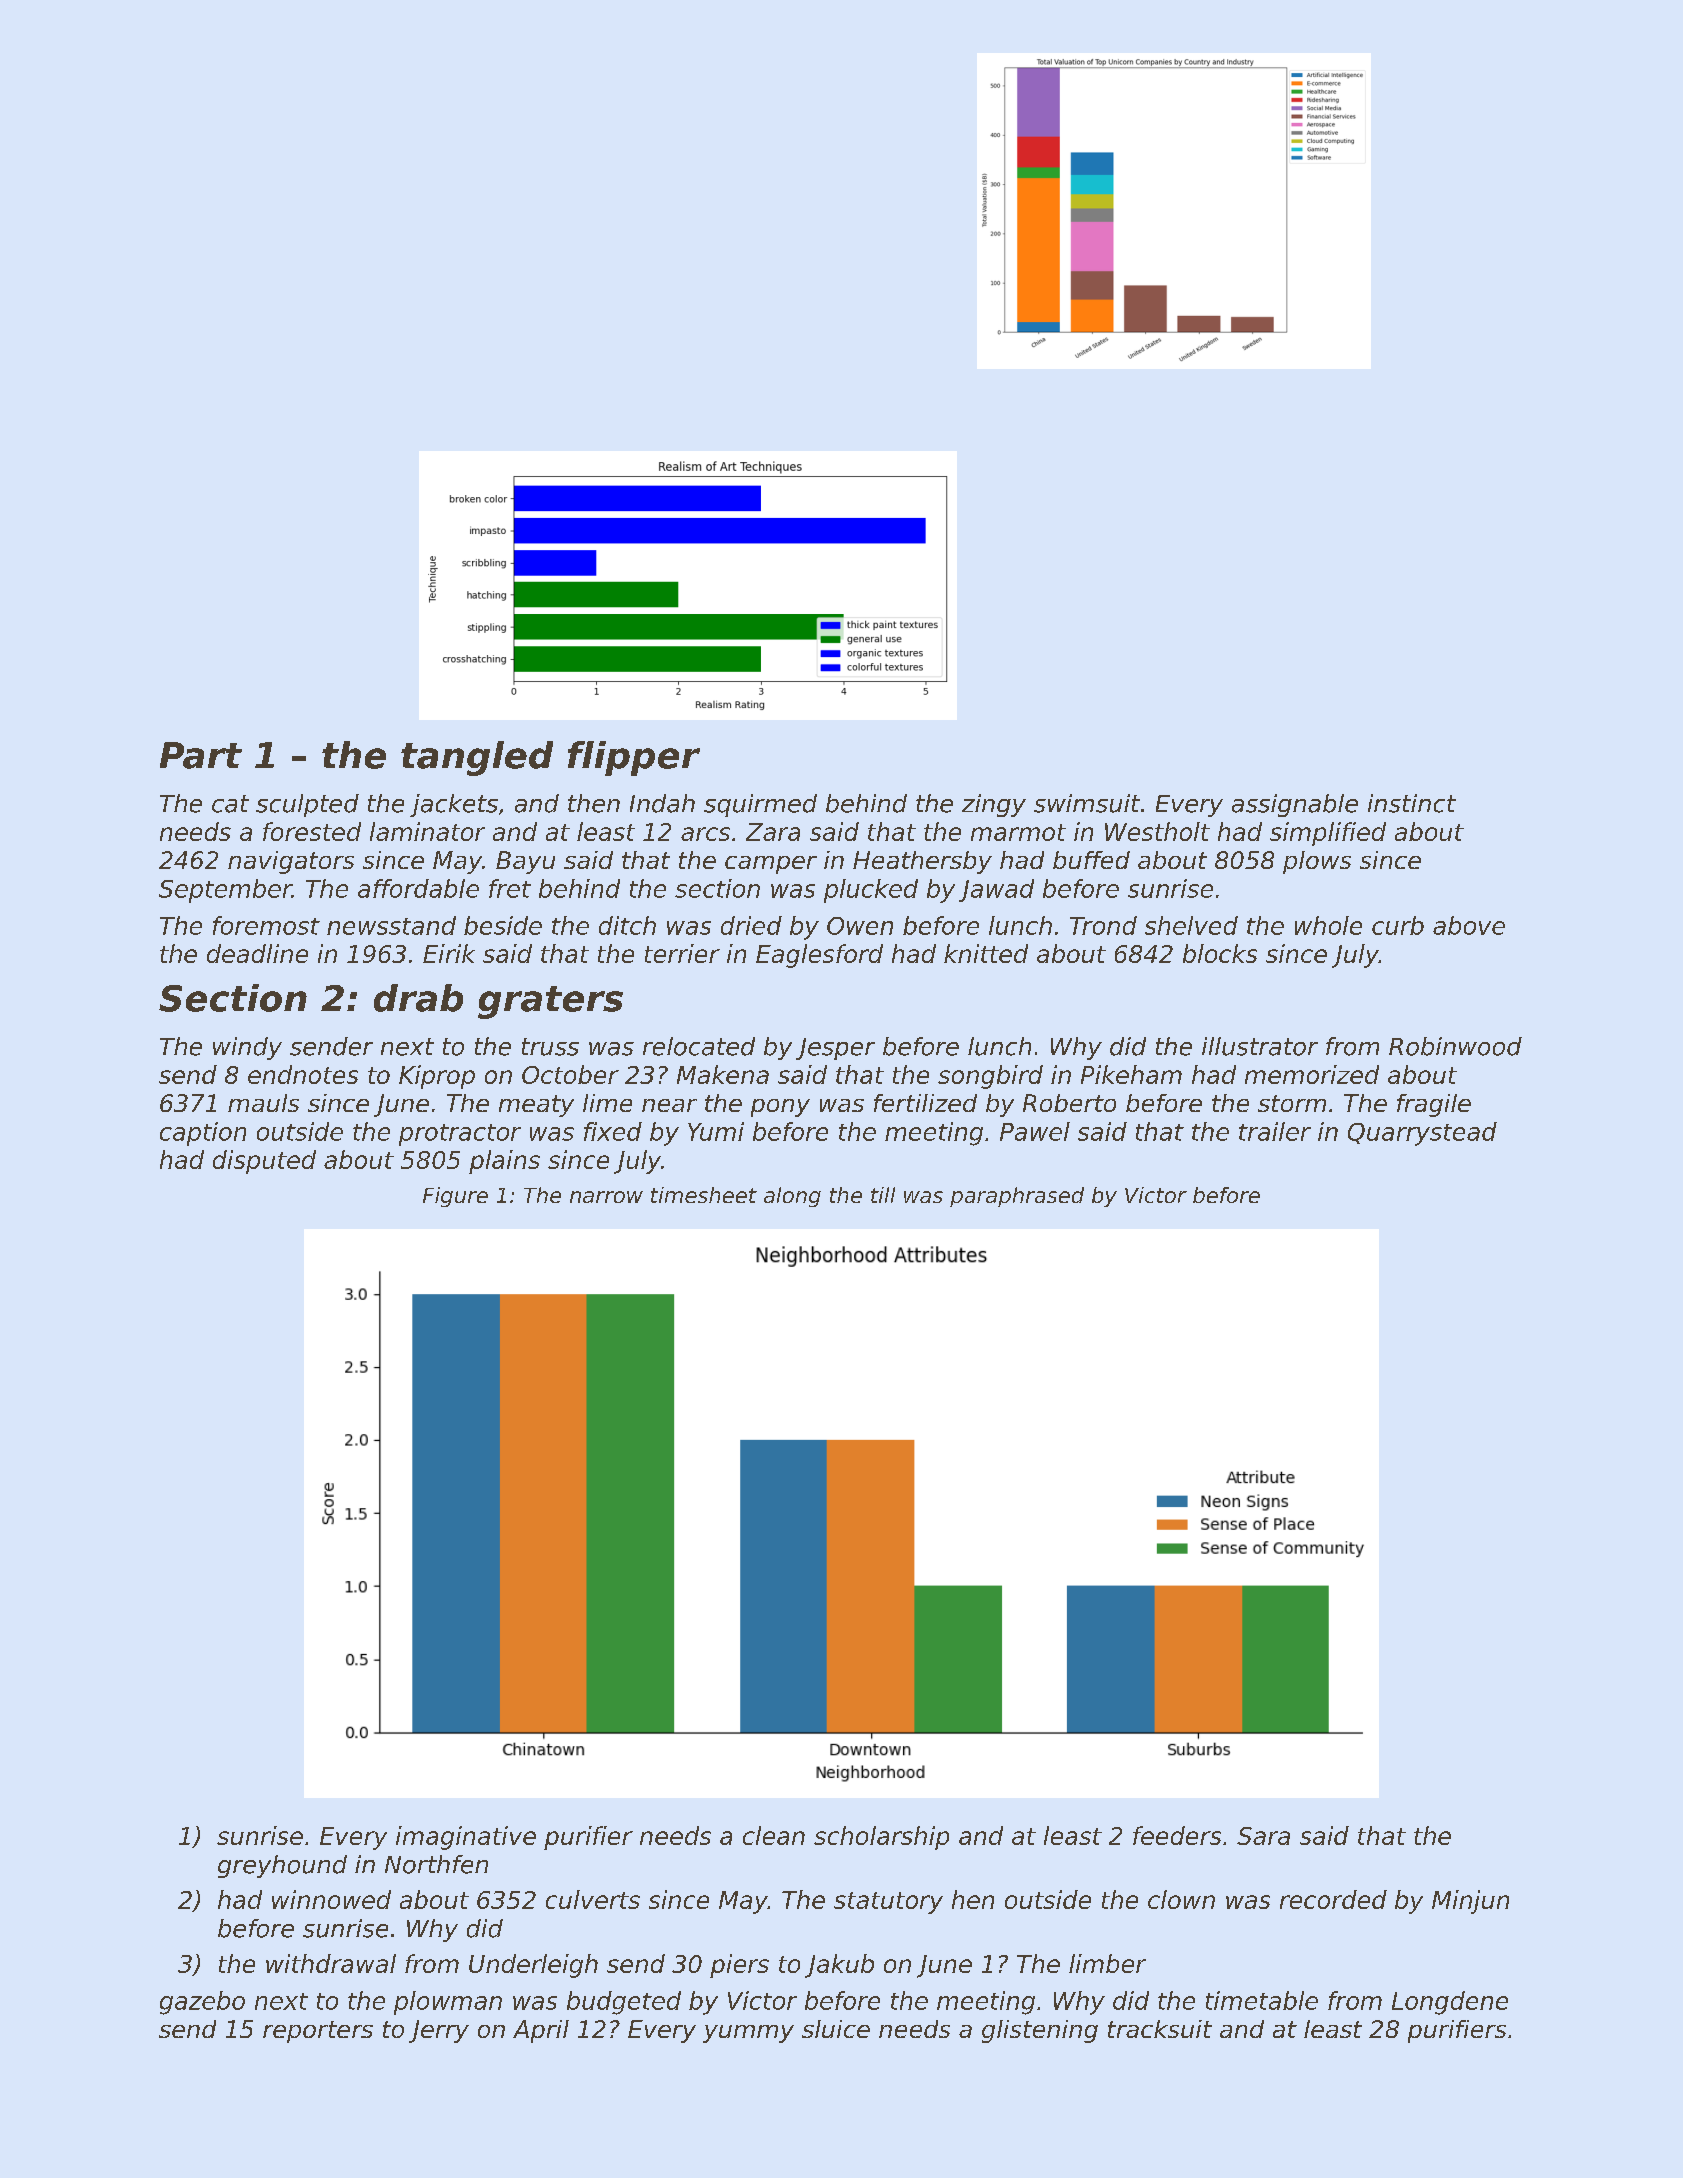 This screenshot has height=2178, width=1683. I want to click on Jawad, so click(996, 890).
